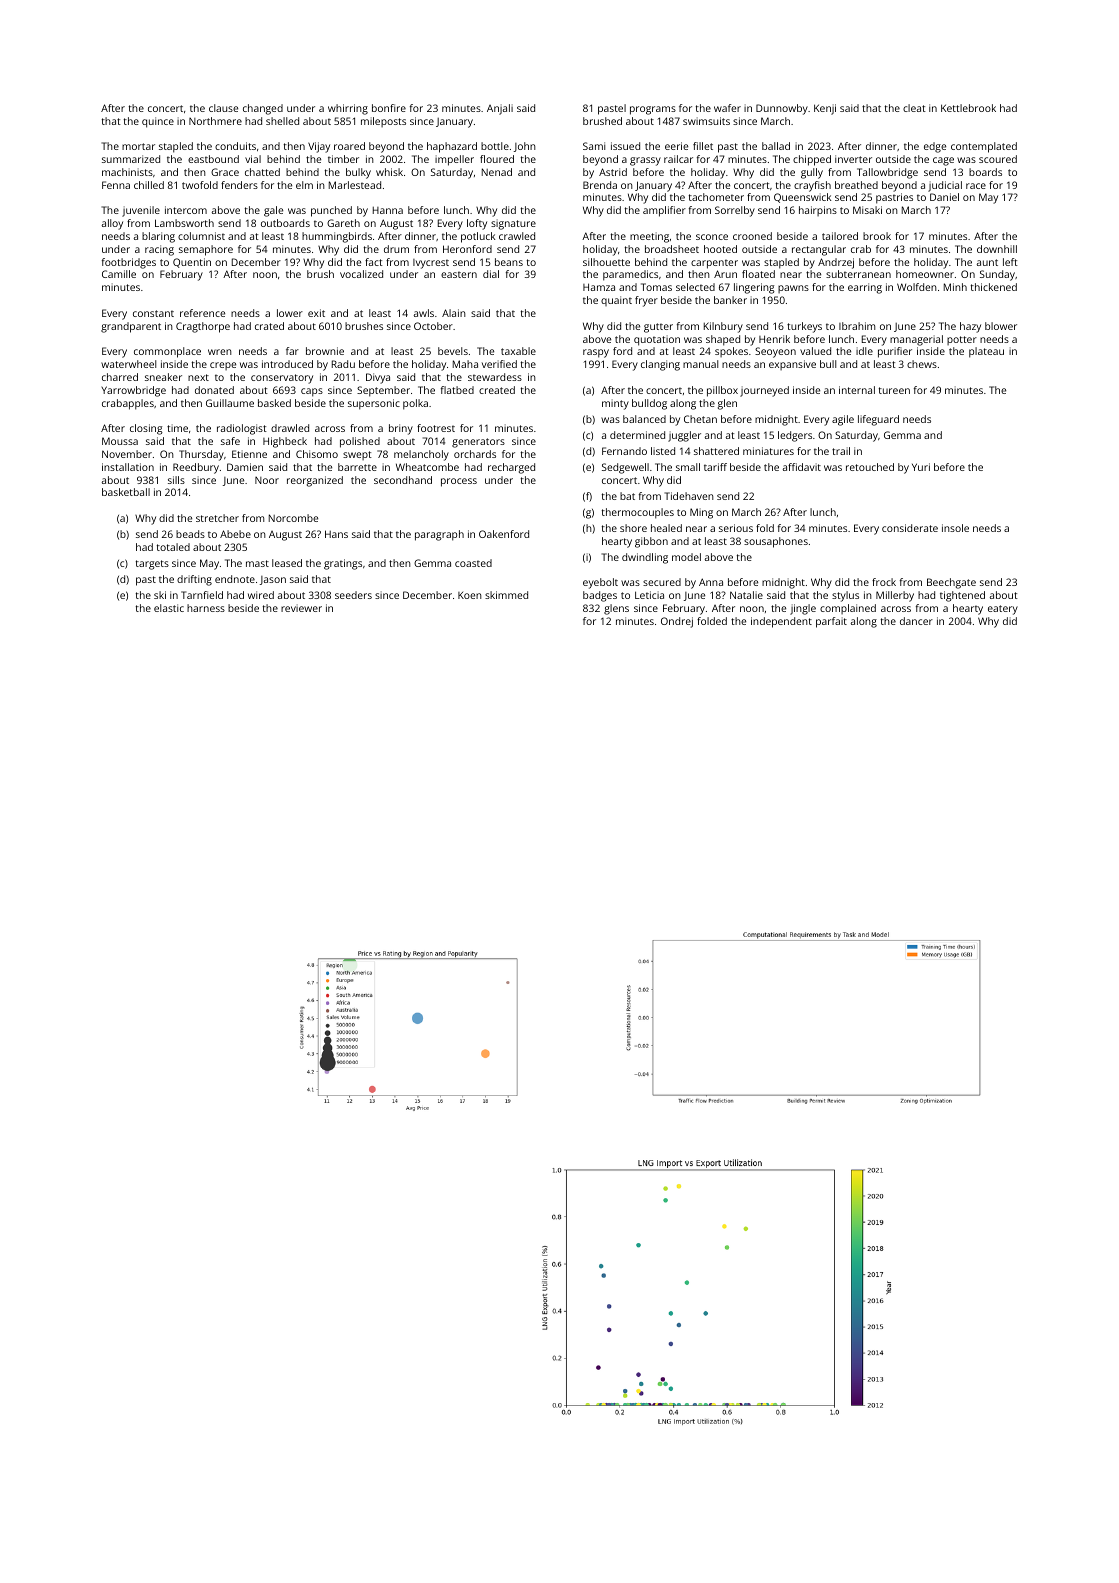 Image resolution: width=1119 pixels, height=1583 pixels. I want to click on thickened, so click(994, 287).
